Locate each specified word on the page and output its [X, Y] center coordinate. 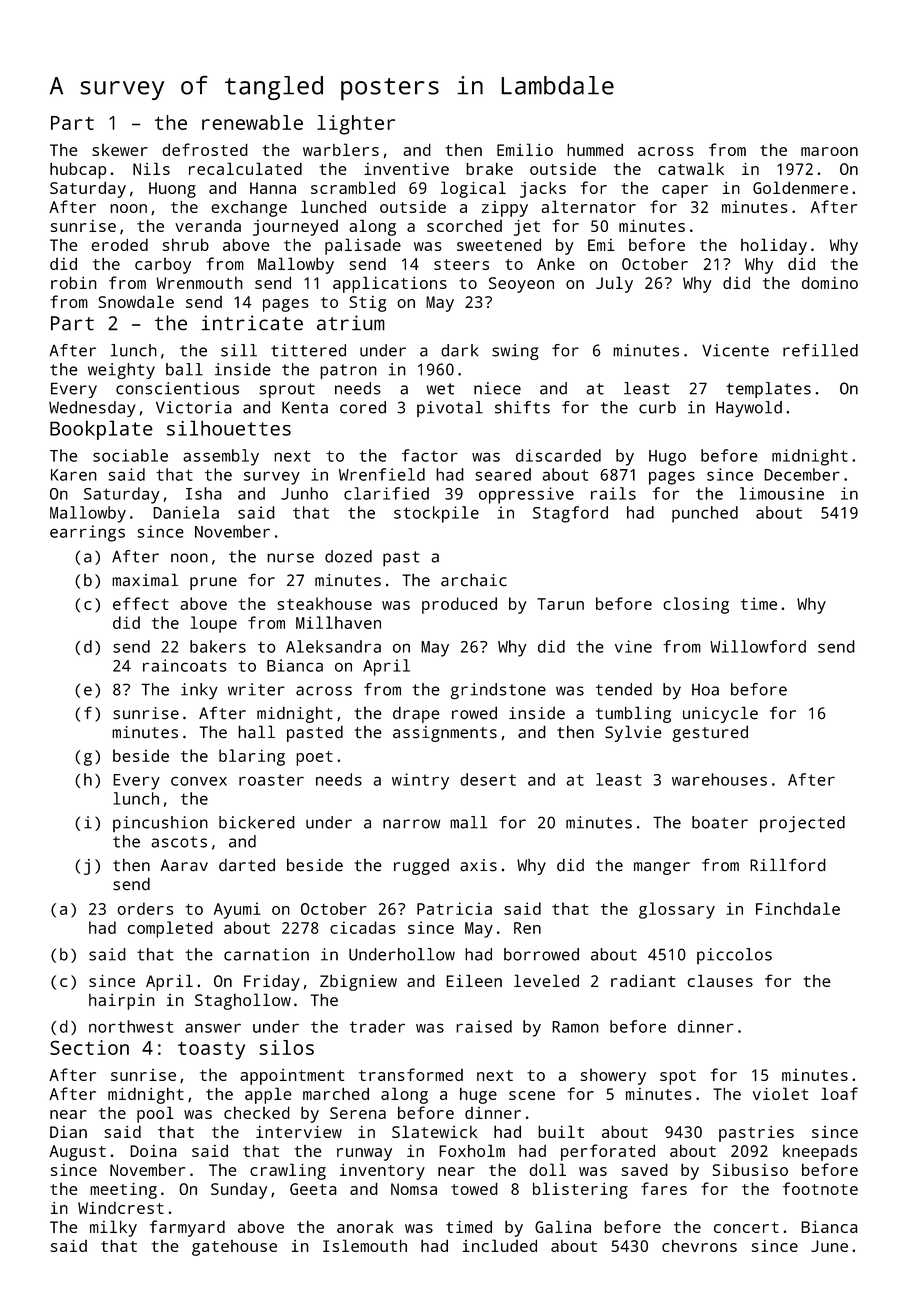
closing [696, 605]
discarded [558, 455]
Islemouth [365, 1245]
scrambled [353, 187]
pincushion [160, 824]
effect [141, 603]
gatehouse [234, 1248]
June [829, 1246]
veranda [208, 225]
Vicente [735, 350]
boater [720, 822]
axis [478, 865]
